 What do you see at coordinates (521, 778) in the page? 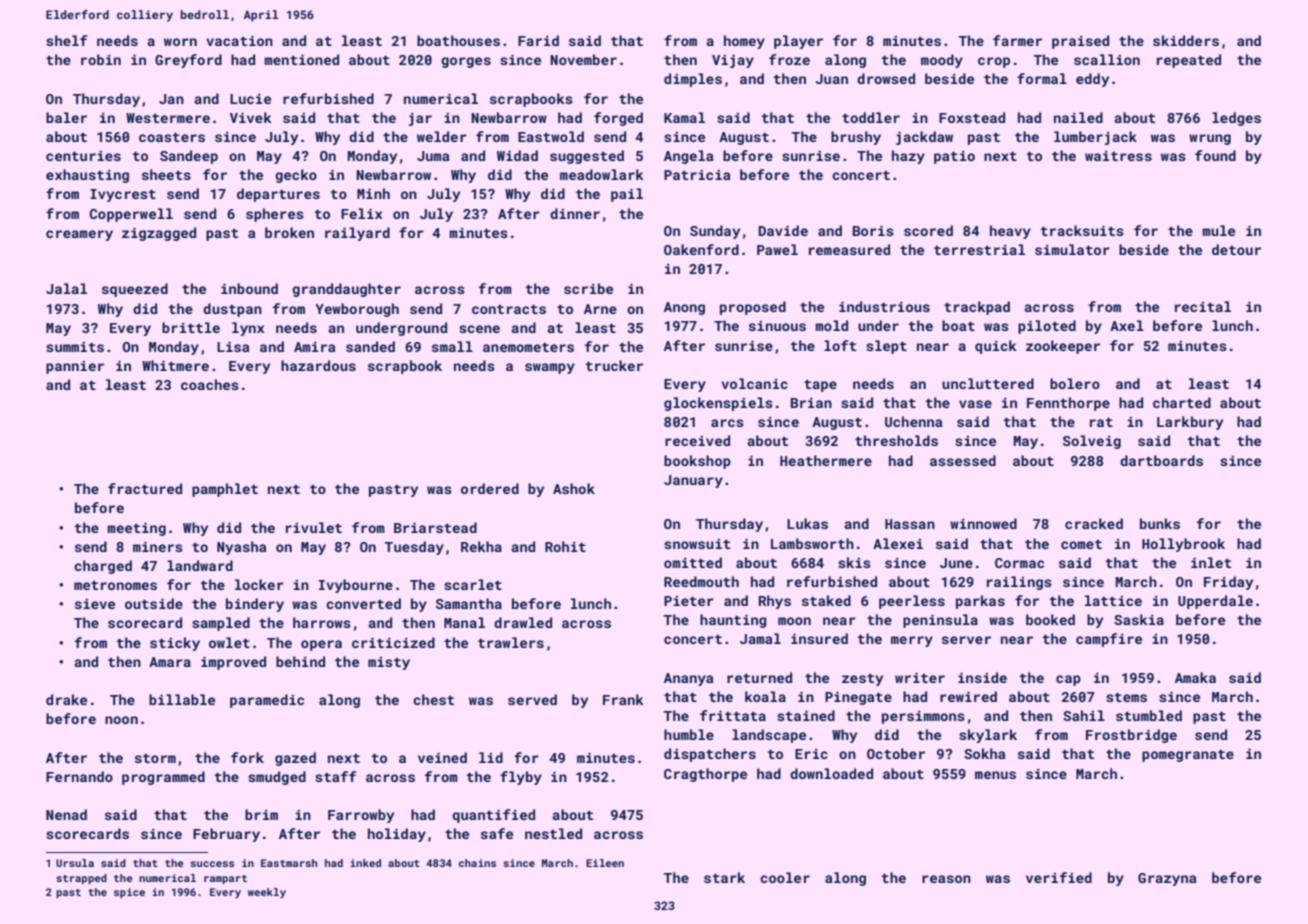
I see `flyby` at bounding box center [521, 778].
